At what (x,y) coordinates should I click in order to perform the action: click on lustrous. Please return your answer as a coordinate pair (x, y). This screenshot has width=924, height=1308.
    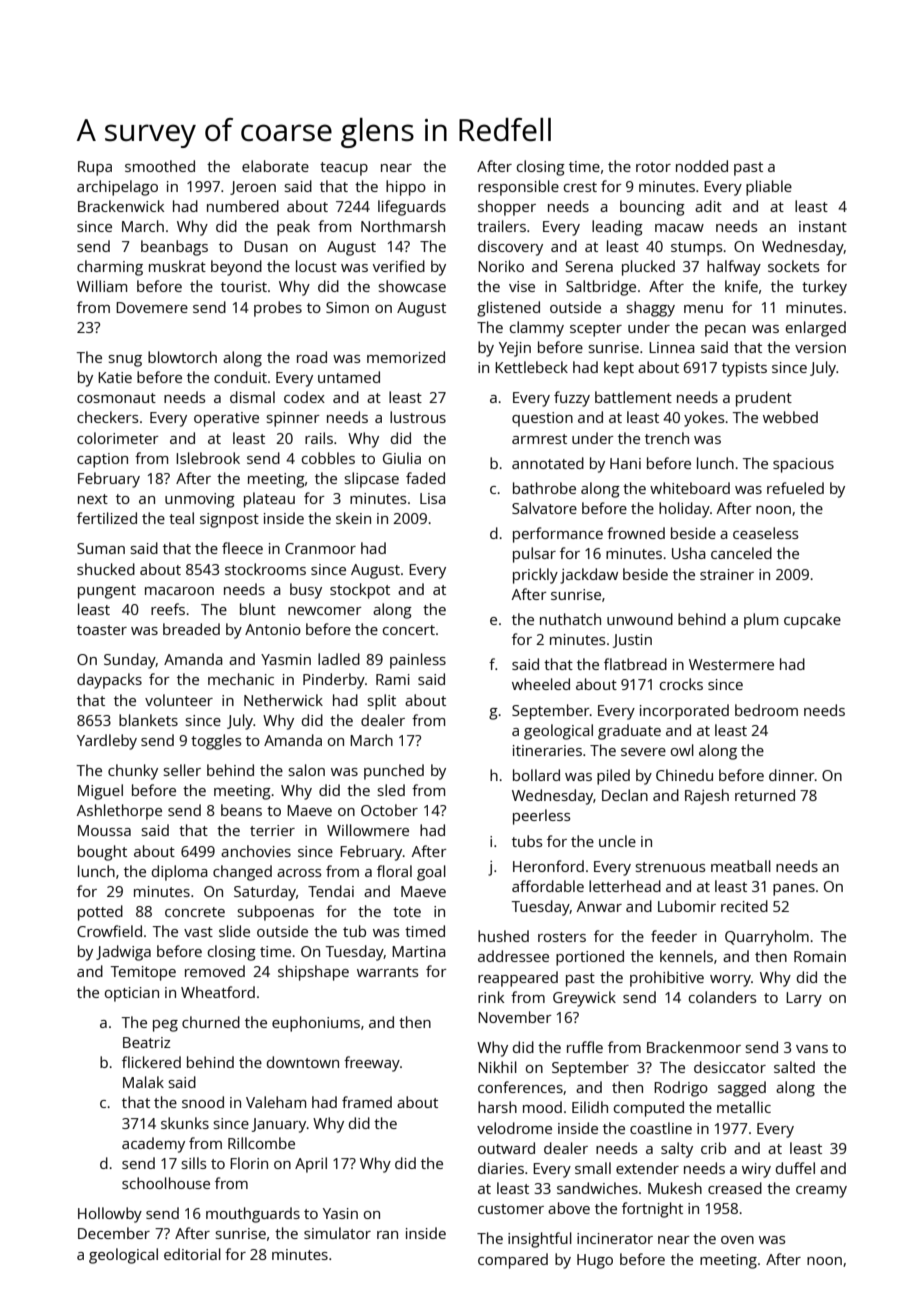
    Looking at the image, I should click on (418, 417).
